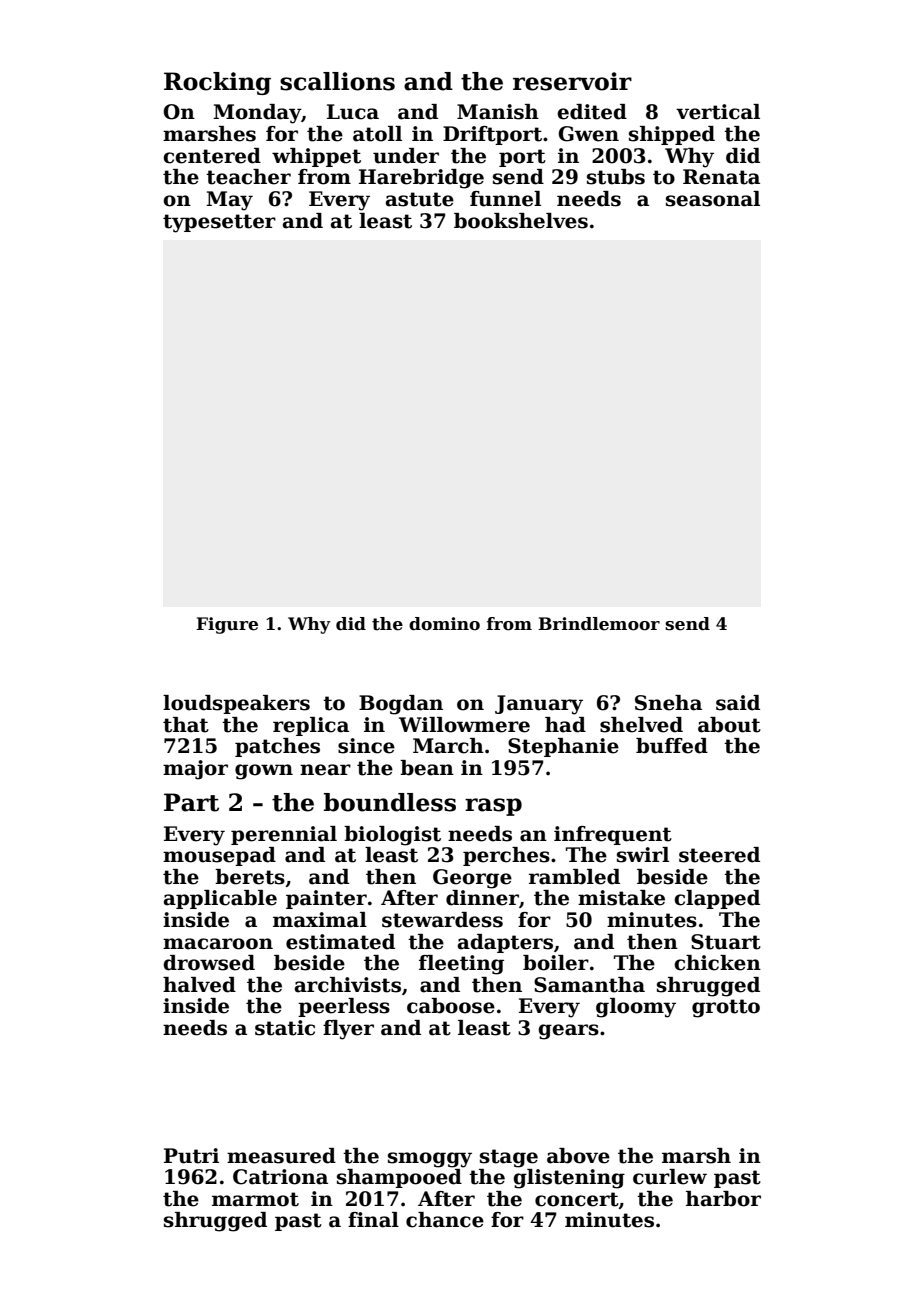  Describe the element at coordinates (445, 1220) in the image. I see `chance` at that location.
